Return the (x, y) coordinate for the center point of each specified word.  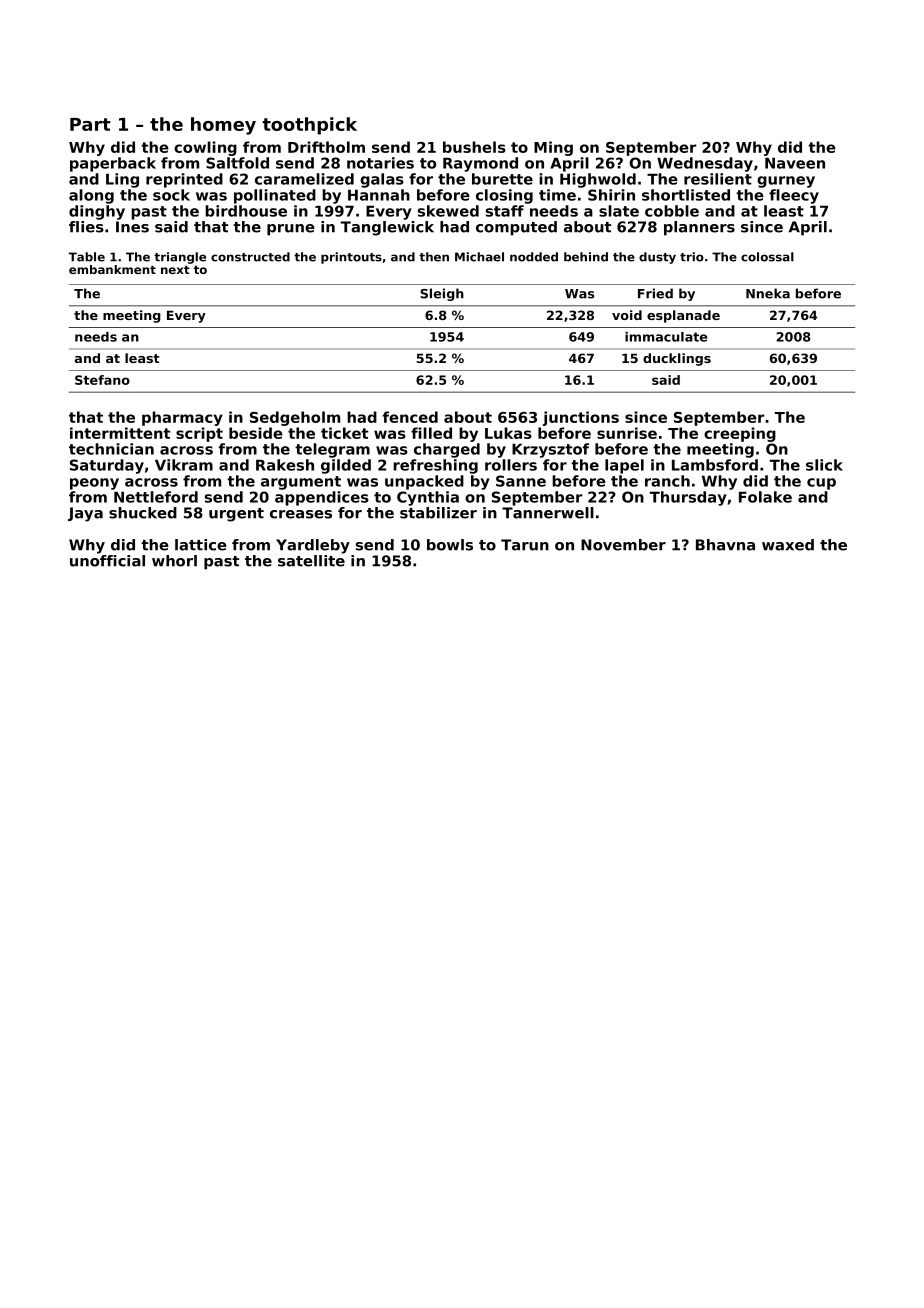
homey (223, 126)
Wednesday (705, 164)
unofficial (107, 561)
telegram (332, 450)
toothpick (309, 126)
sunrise (627, 433)
